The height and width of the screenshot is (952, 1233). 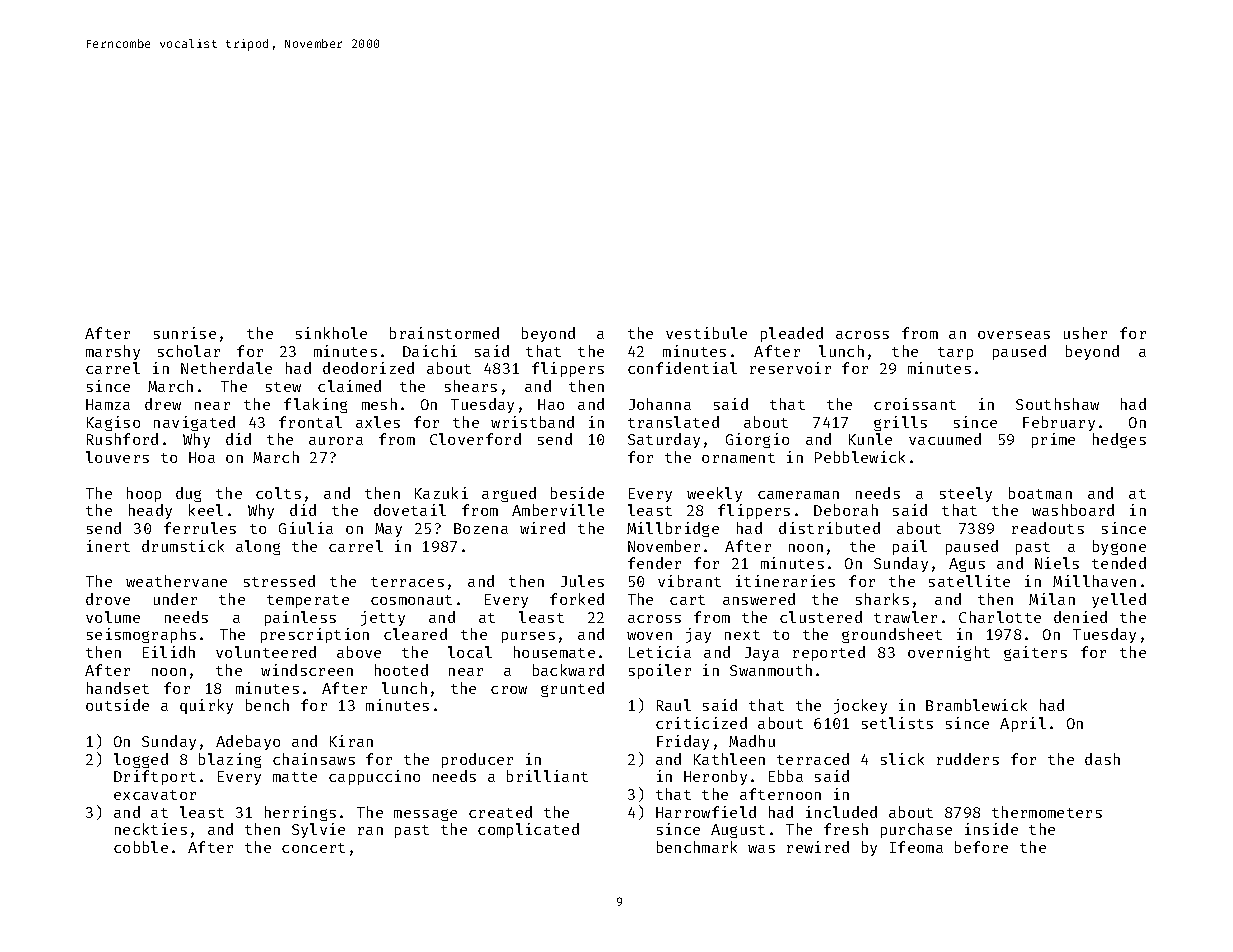 What do you see at coordinates (738, 458) in the screenshot?
I see `ornament` at bounding box center [738, 458].
